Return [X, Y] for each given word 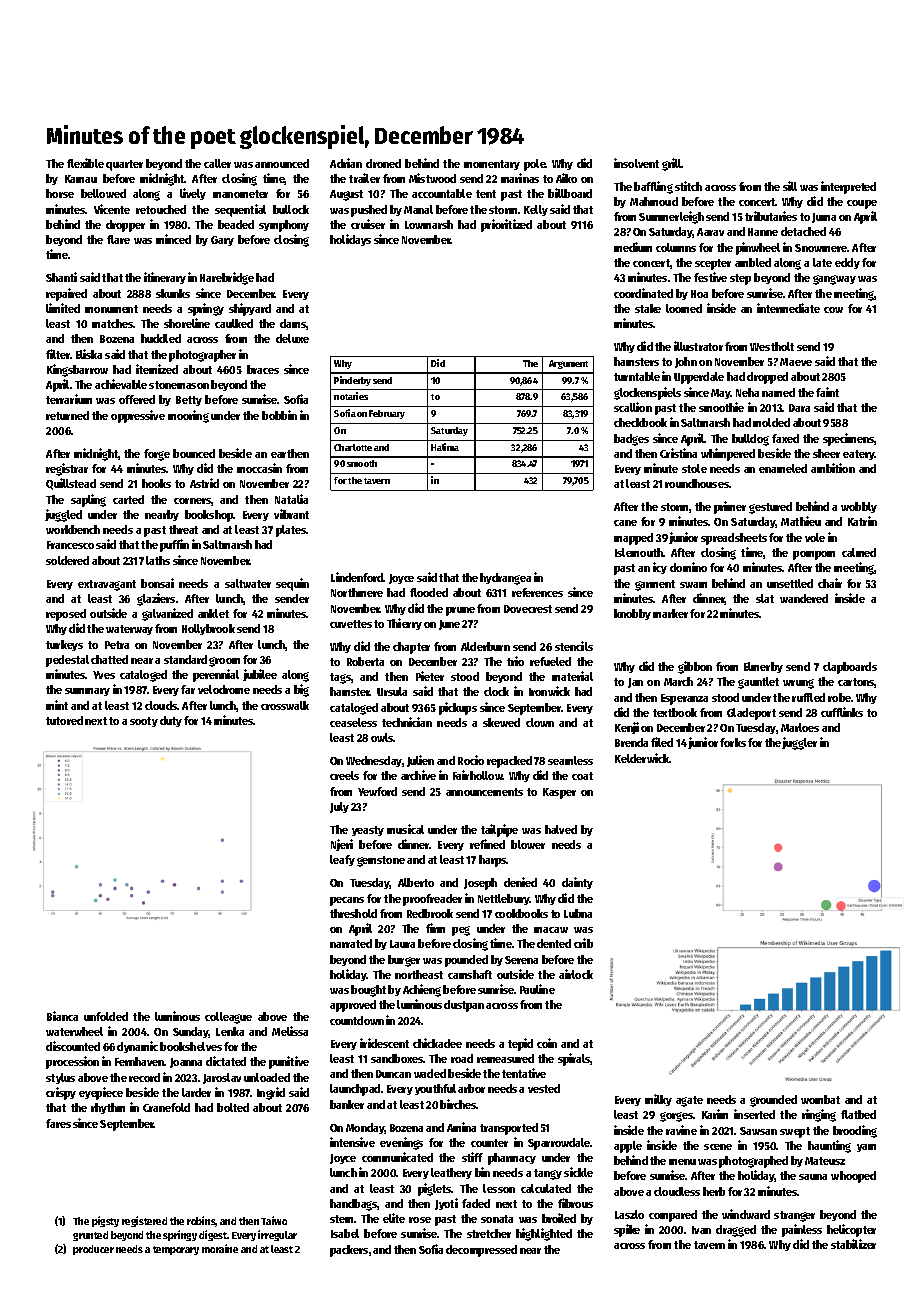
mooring [188, 416]
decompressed [481, 1251]
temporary [176, 1250]
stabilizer [853, 1244]
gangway [834, 280]
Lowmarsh [429, 224]
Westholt [772, 346]
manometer [240, 194]
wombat [820, 1099]
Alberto [416, 882]
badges [631, 440]
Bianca [62, 1016]
